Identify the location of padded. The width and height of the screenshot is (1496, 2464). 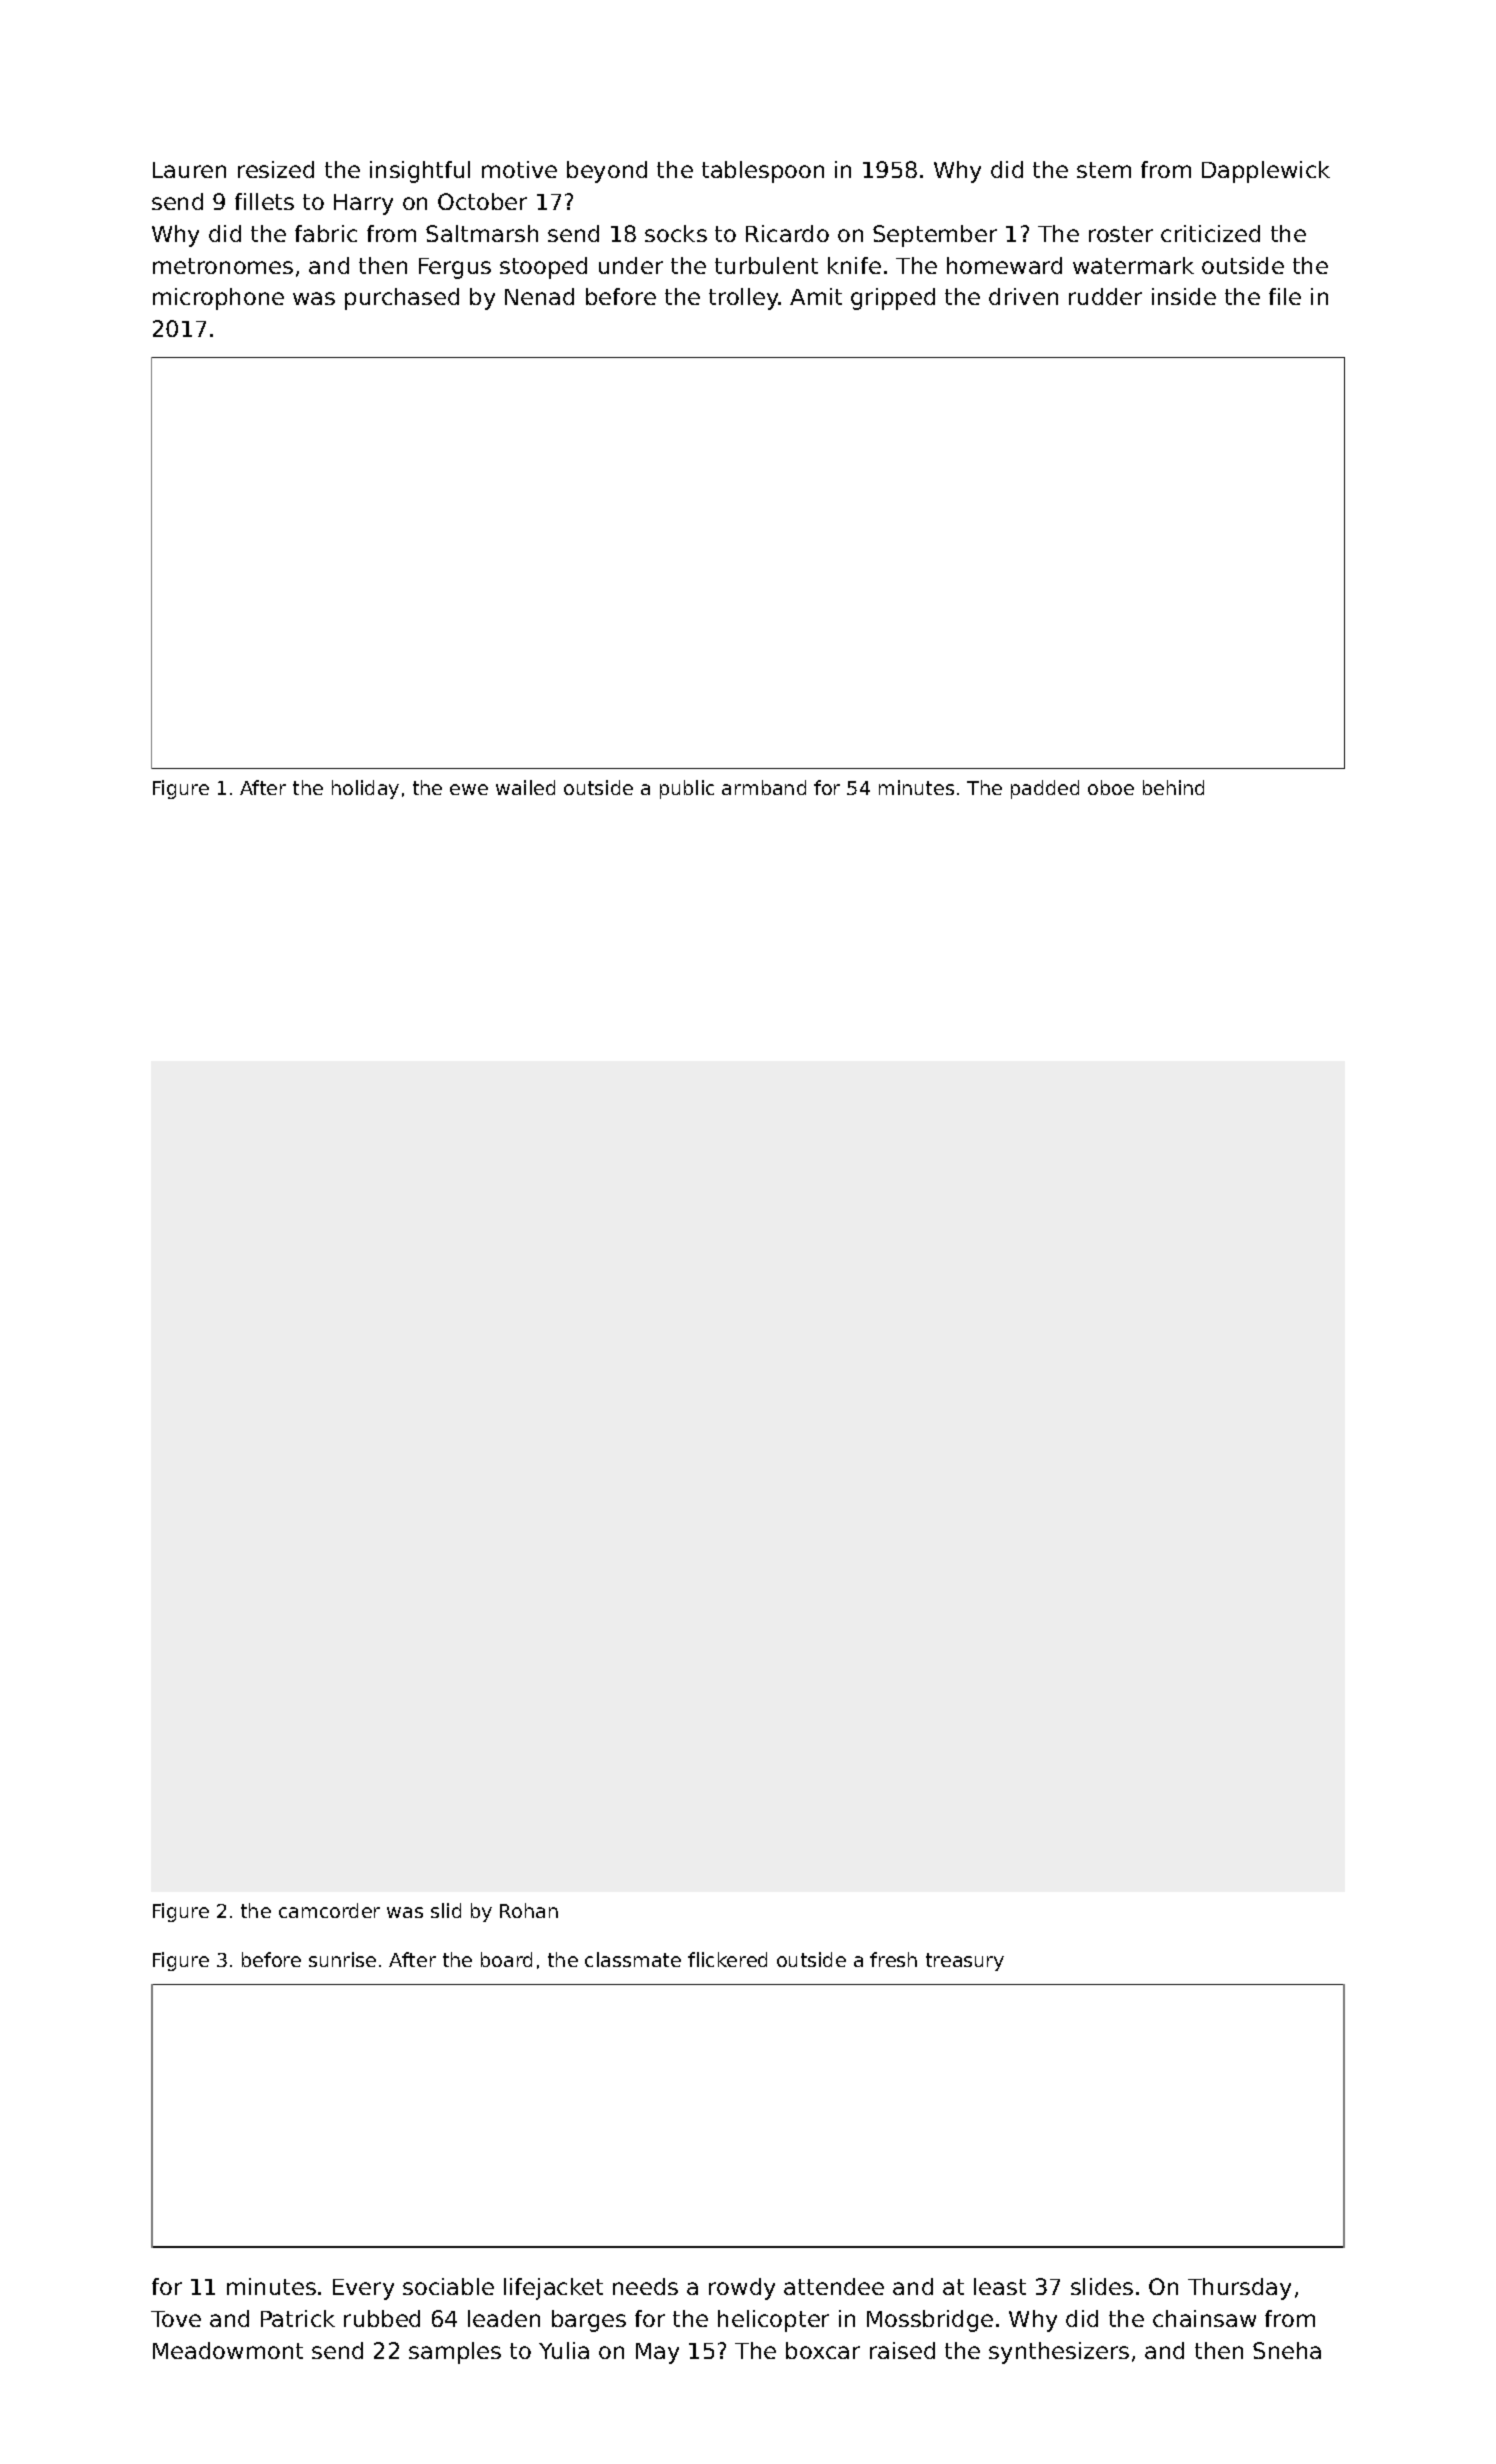
(1045, 789).
